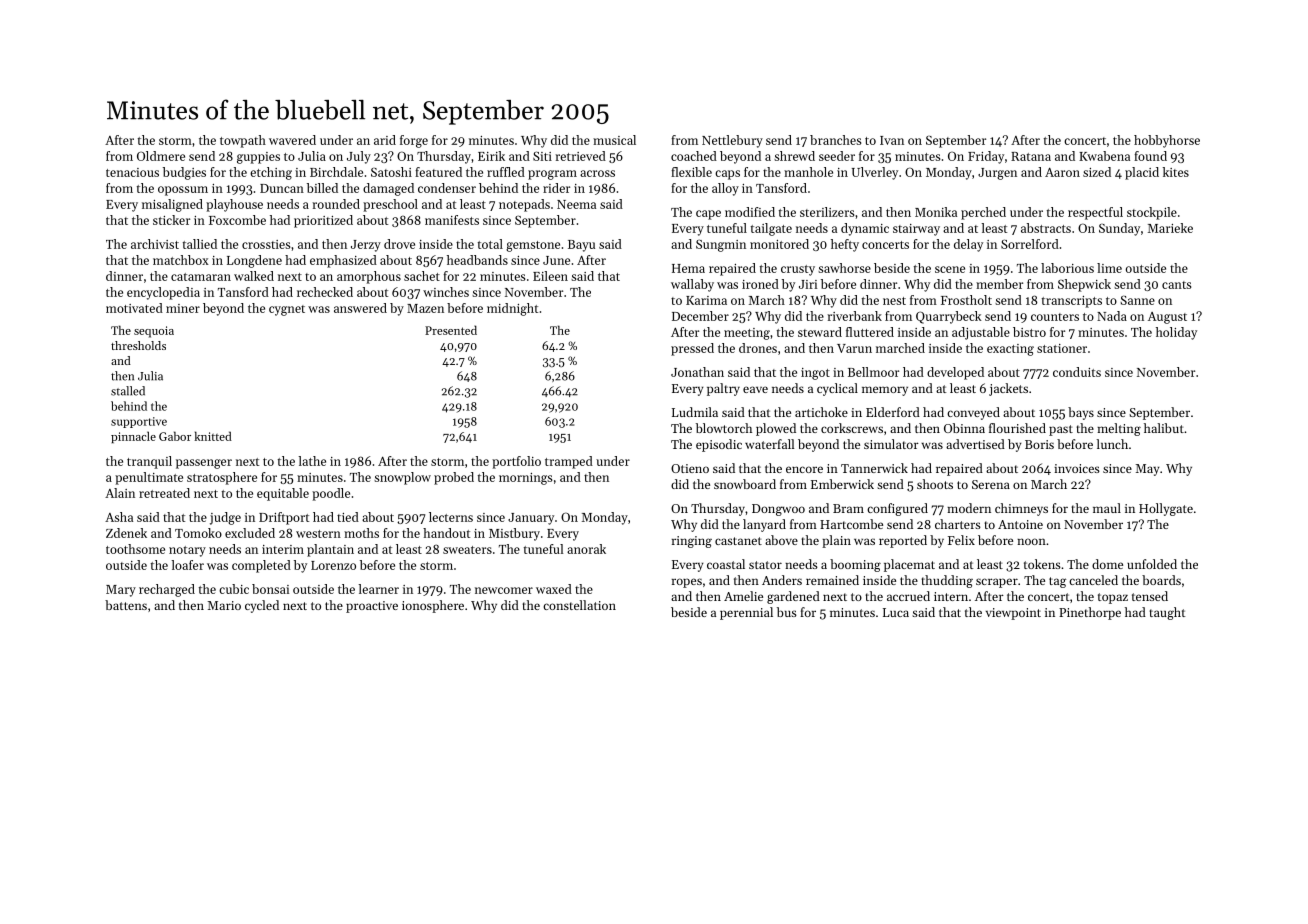  What do you see at coordinates (204, 464) in the screenshot?
I see `passenger` at bounding box center [204, 464].
